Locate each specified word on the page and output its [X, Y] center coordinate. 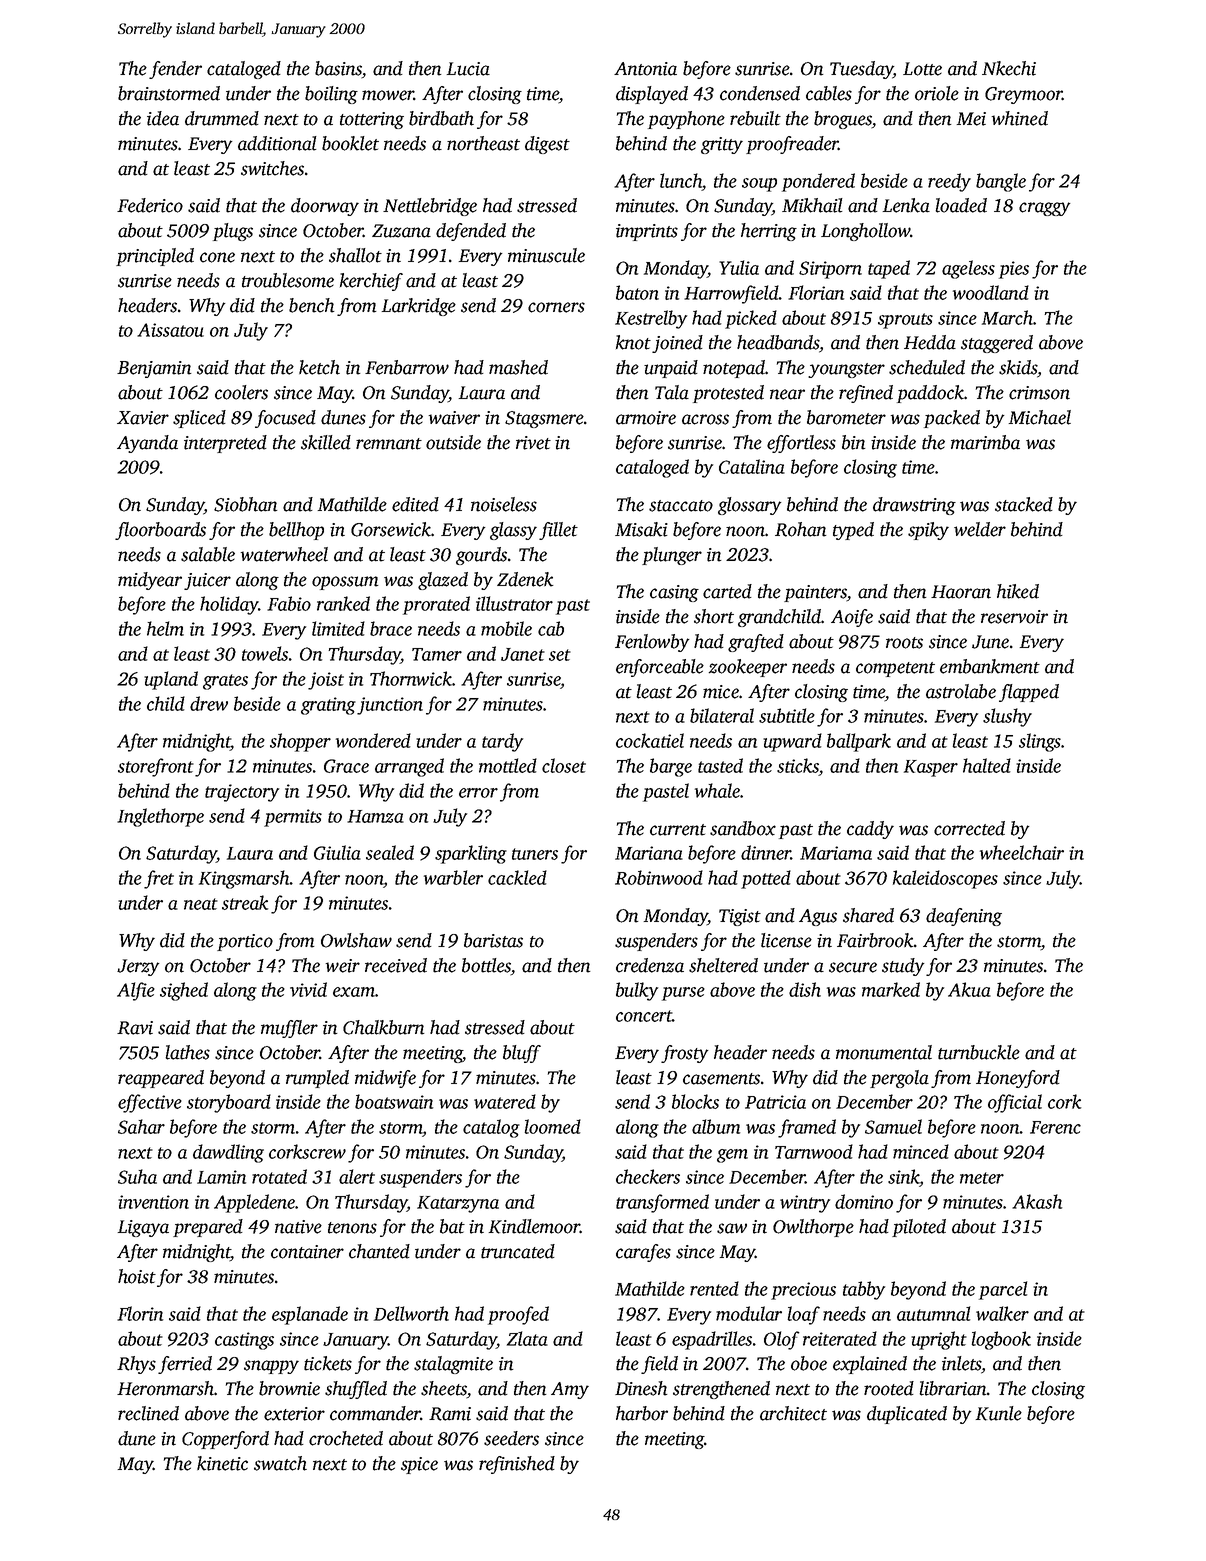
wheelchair [1022, 852]
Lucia [468, 69]
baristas [493, 940]
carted [727, 591]
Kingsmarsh [244, 879]
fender [175, 70]
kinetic [222, 1463]
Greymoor [1023, 95]
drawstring [914, 506]
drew [209, 703]
